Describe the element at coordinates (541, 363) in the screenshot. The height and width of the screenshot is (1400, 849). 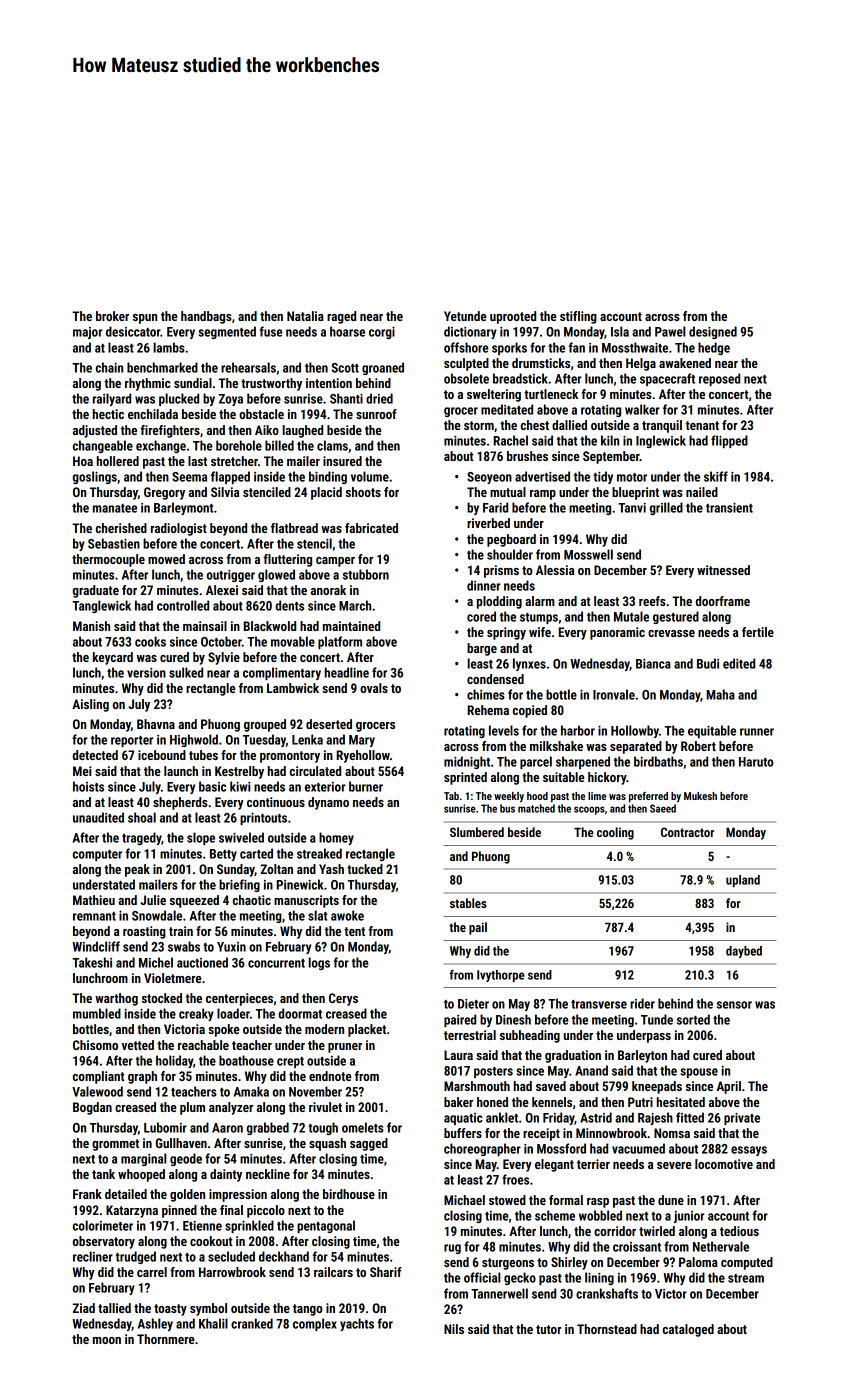
I see `drumsticks` at that location.
